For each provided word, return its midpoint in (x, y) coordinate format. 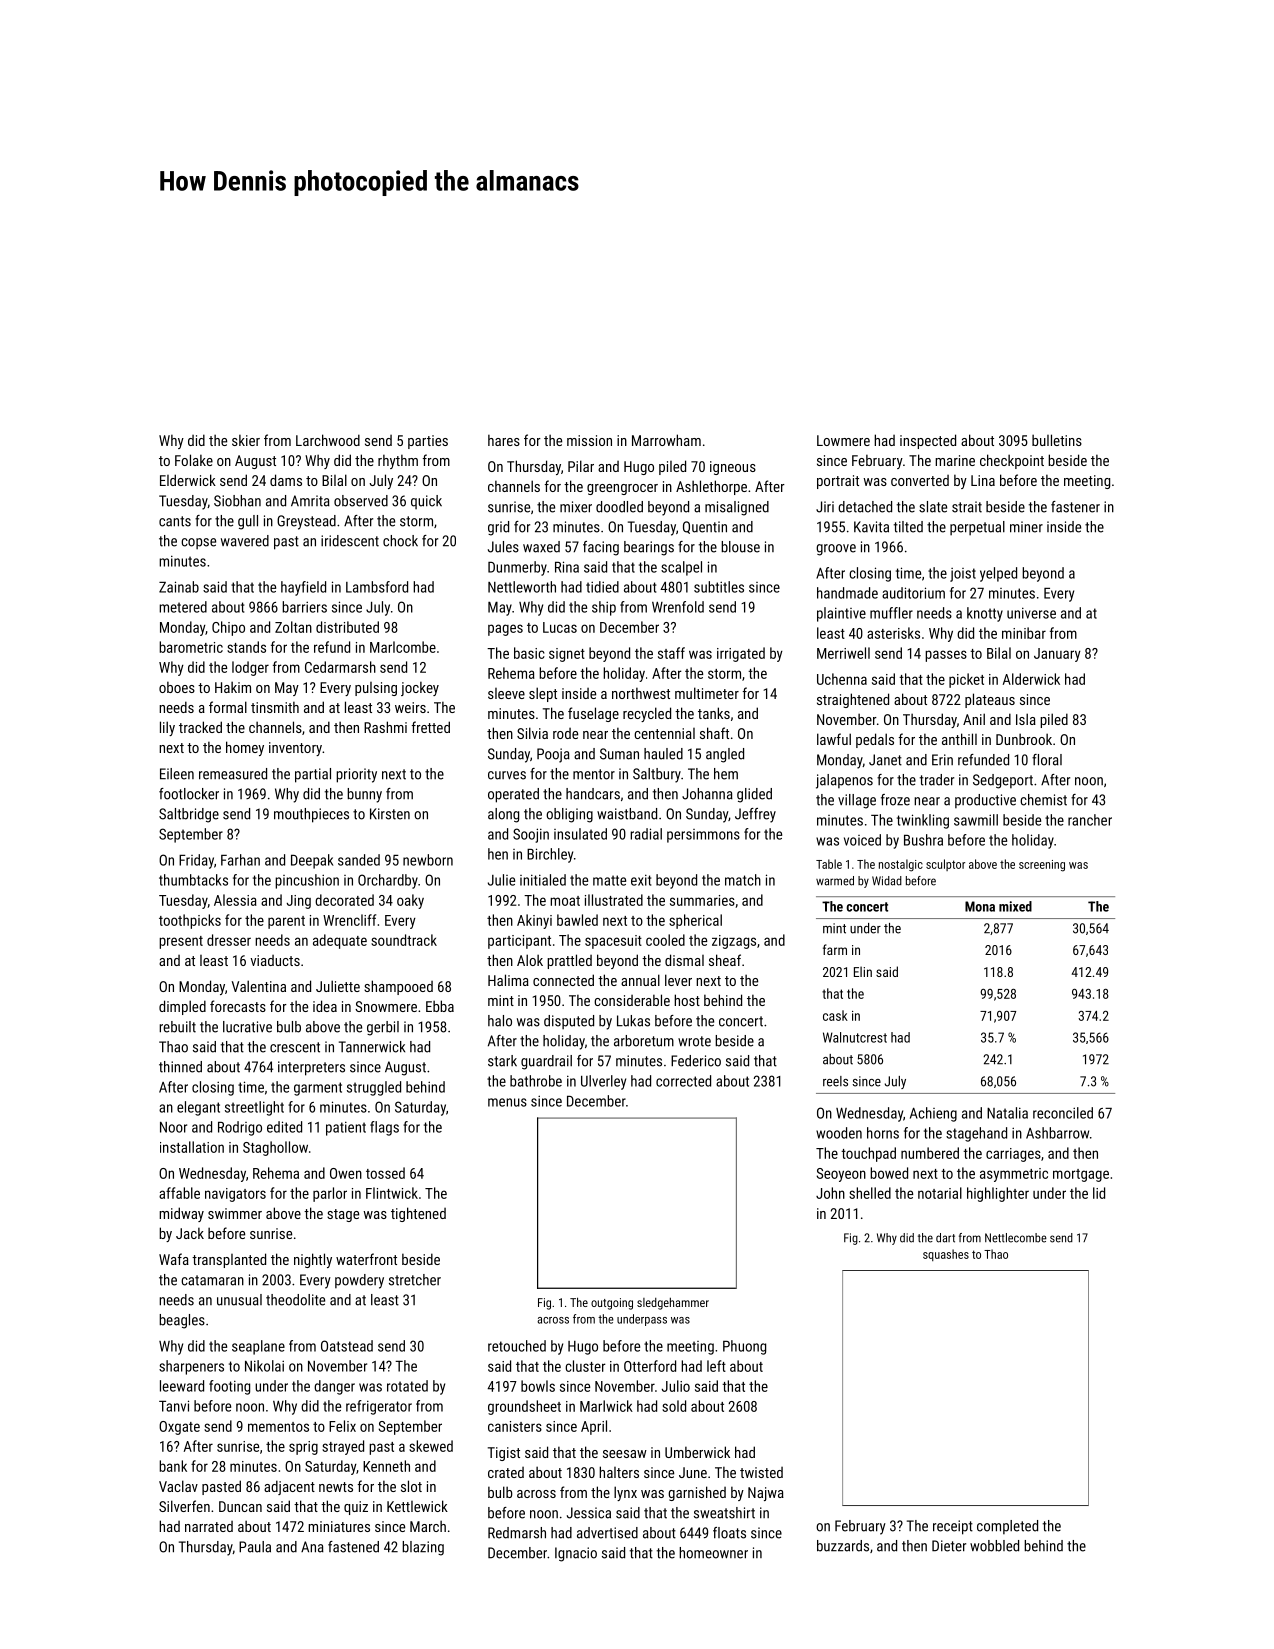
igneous (733, 468)
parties (428, 442)
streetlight (254, 1108)
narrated (209, 1526)
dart (945, 1238)
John (830, 1193)
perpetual (977, 528)
